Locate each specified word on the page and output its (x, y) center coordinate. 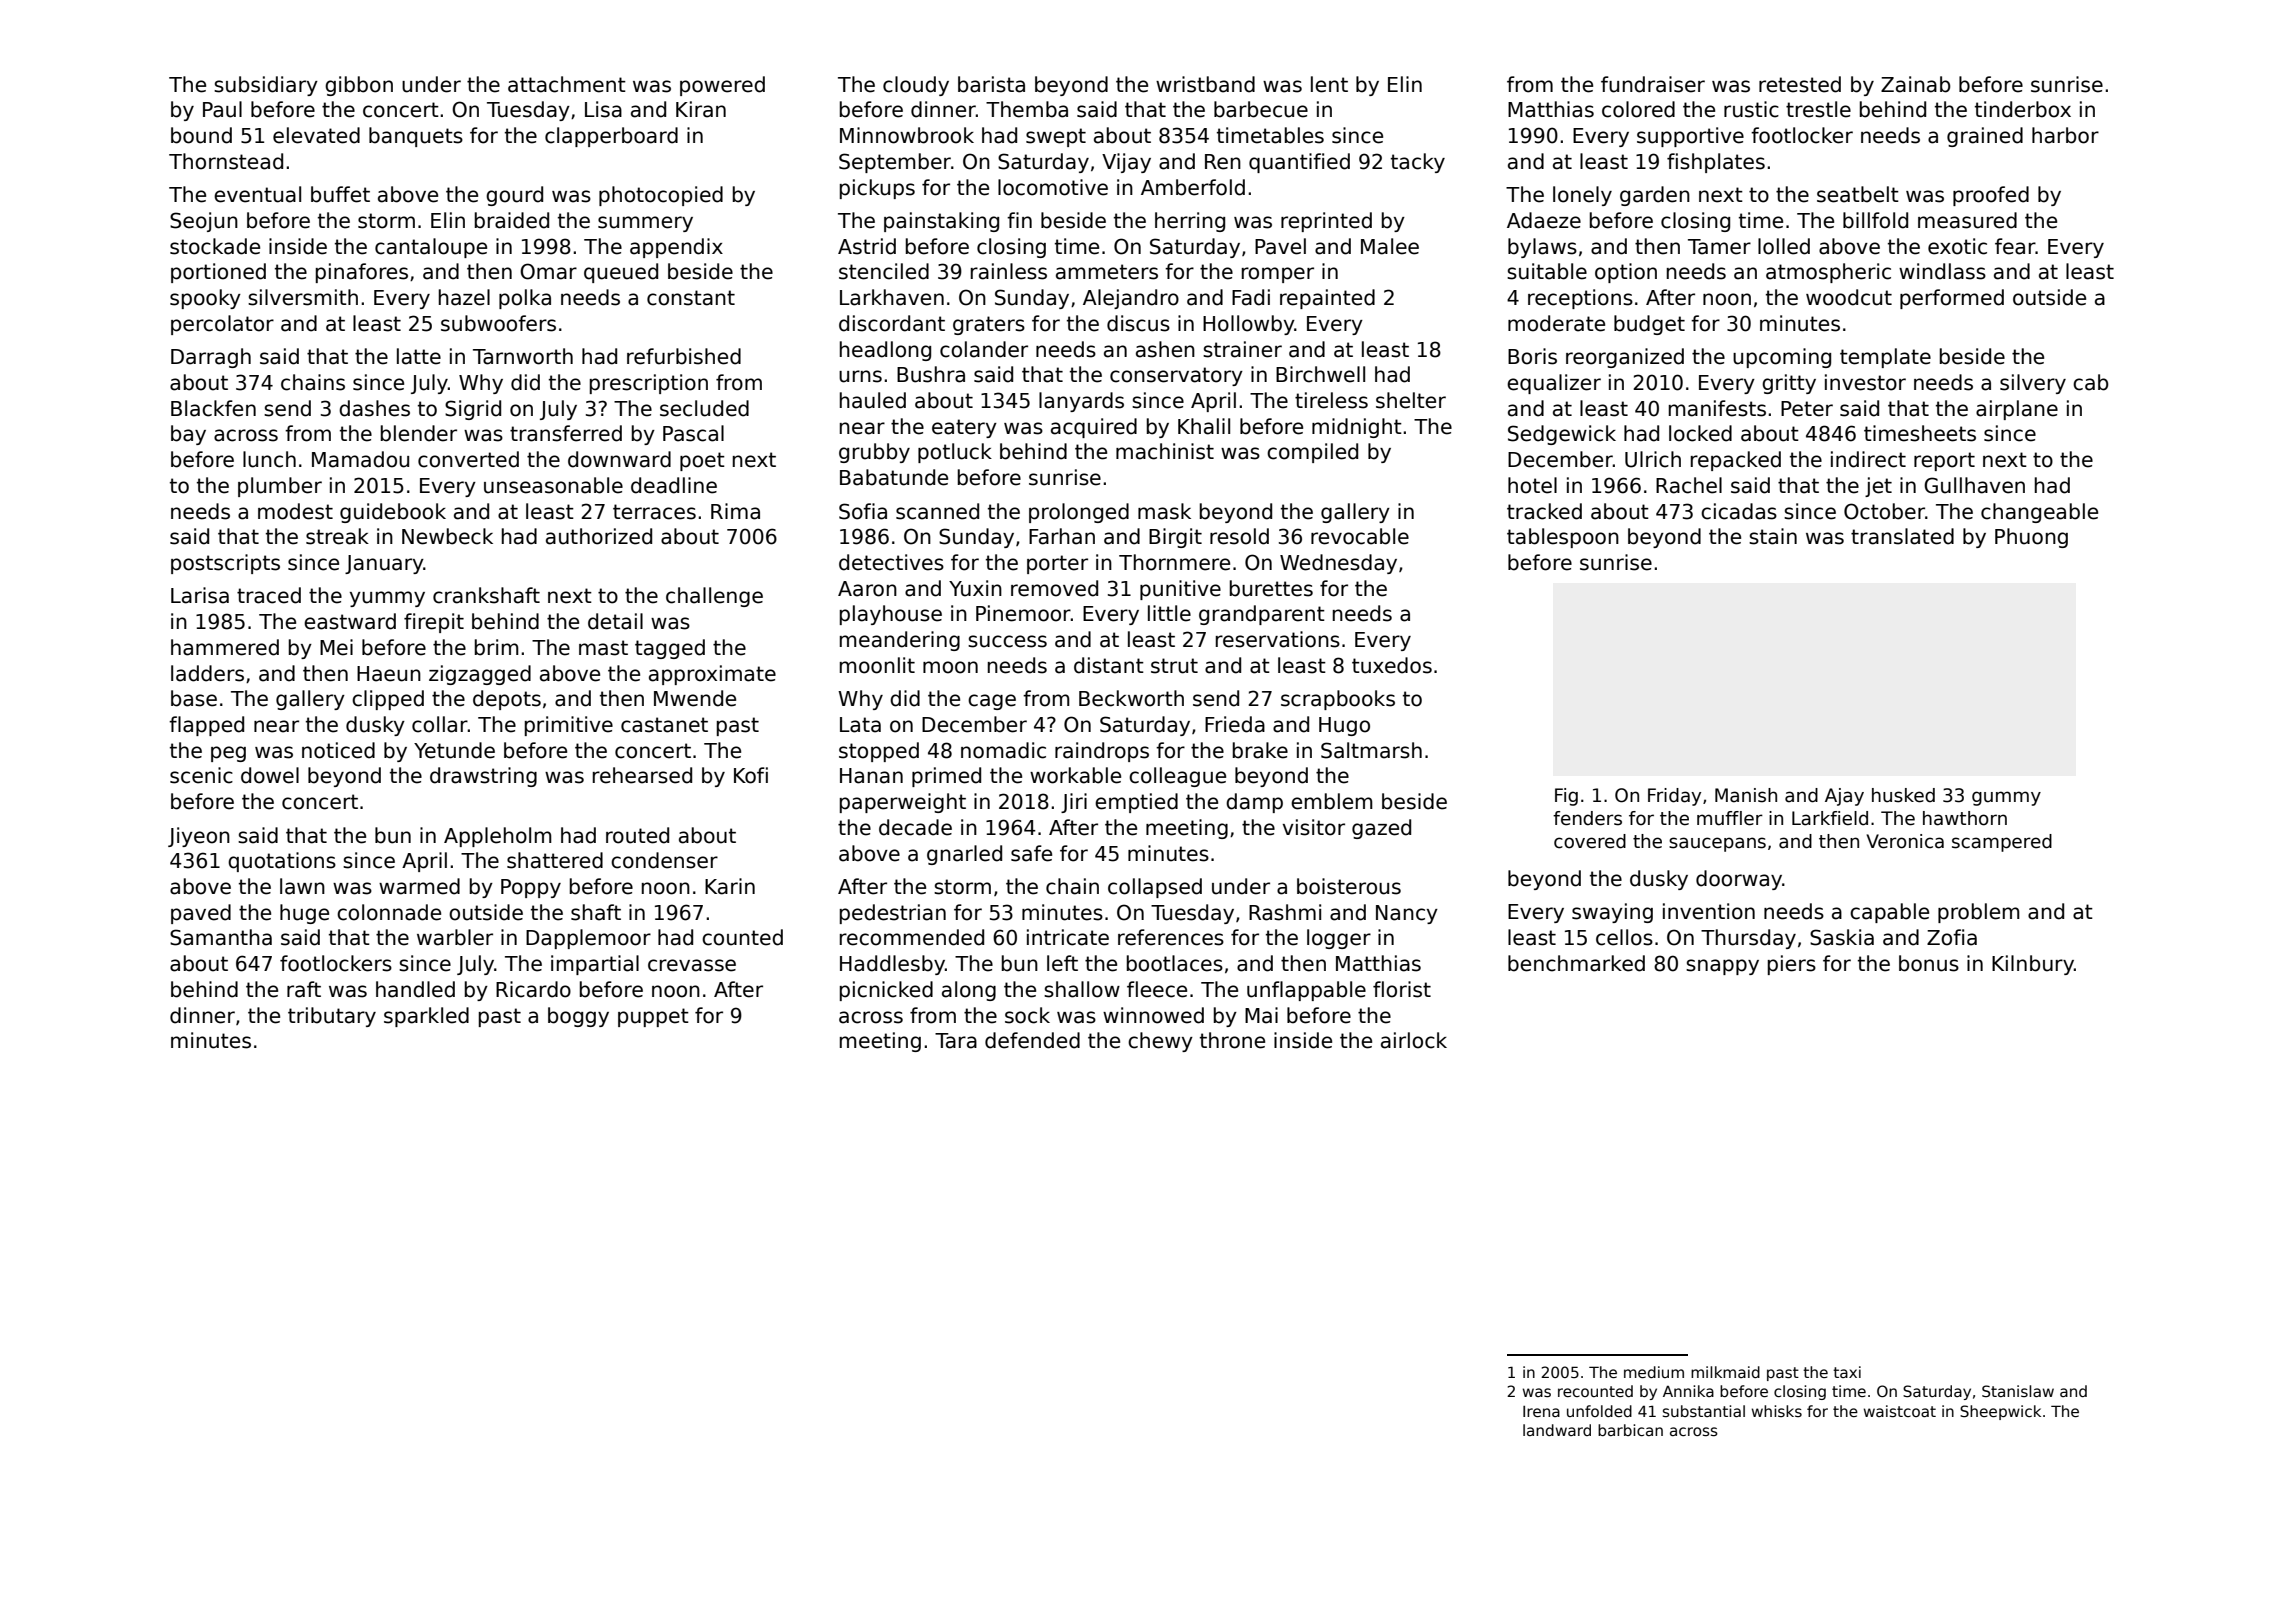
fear (2015, 246)
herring (1190, 222)
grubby (874, 453)
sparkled (426, 1017)
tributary (332, 1017)
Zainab (1916, 84)
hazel (464, 297)
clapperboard (611, 137)
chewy (1160, 1042)
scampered (2002, 843)
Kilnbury (2033, 965)
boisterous (1349, 886)
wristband (1205, 84)
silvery (2033, 384)
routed (637, 835)
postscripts (225, 564)
